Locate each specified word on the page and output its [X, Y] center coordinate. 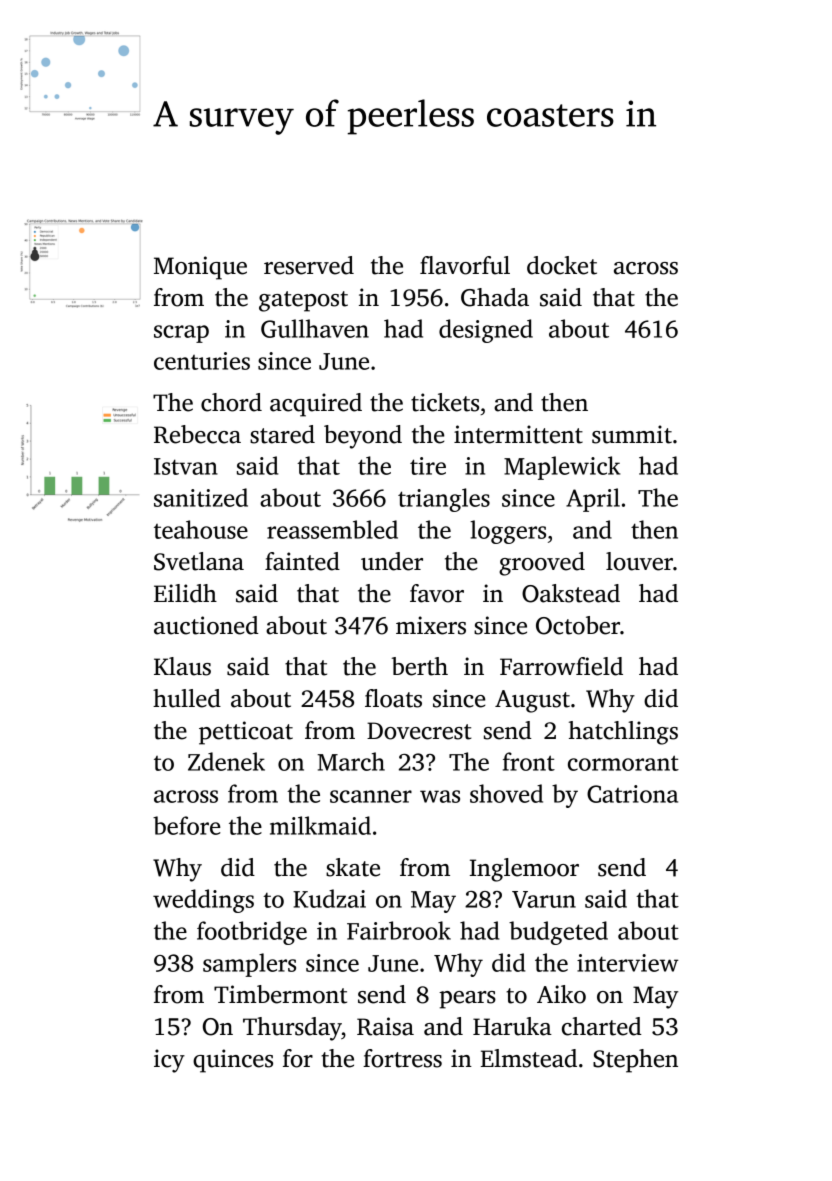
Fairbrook [399, 930]
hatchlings [623, 733]
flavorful [465, 265]
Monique [200, 268]
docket [562, 265]
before [187, 825]
